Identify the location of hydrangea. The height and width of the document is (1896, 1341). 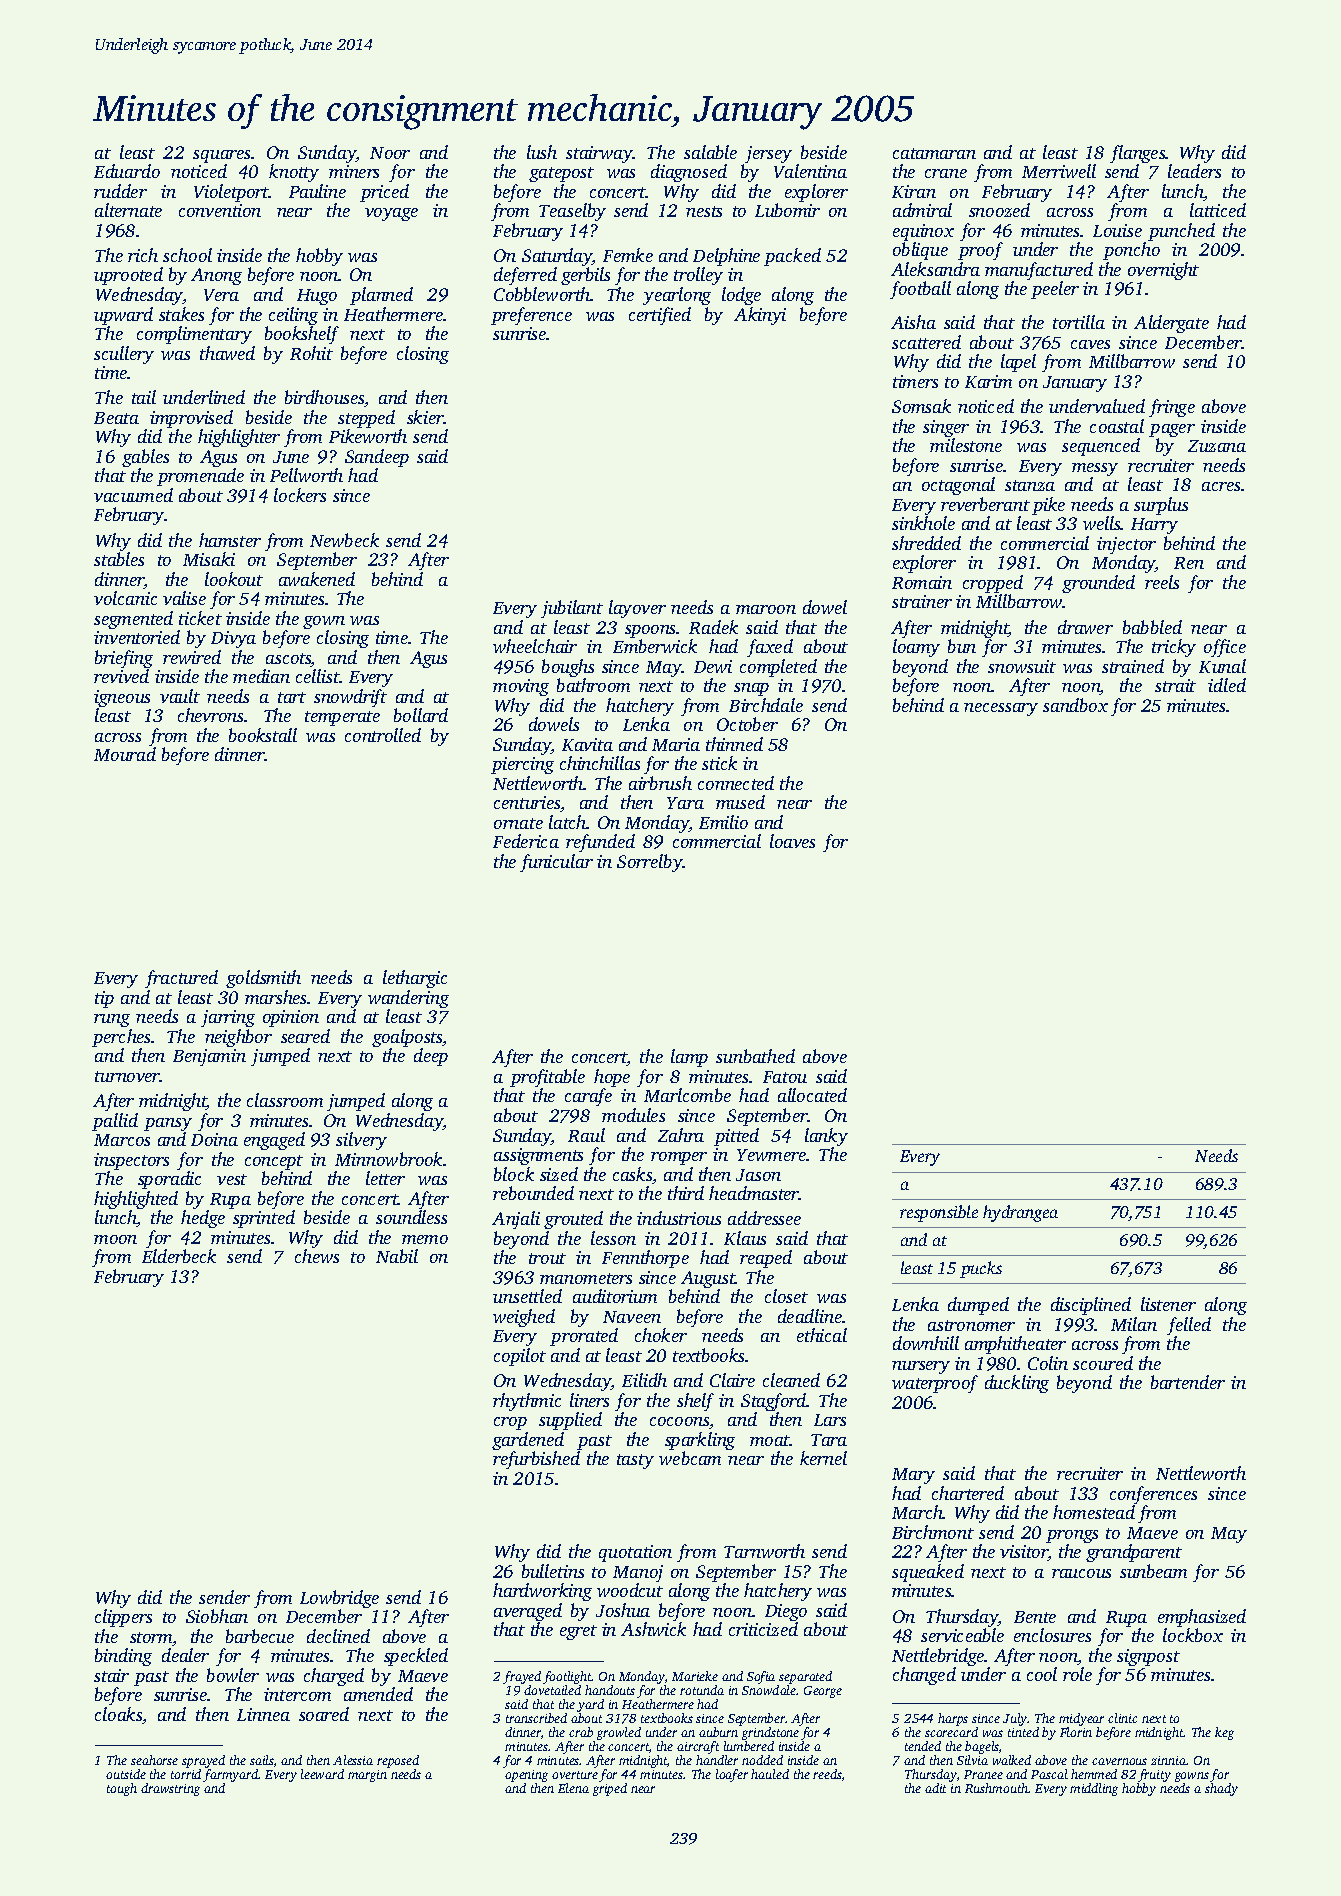
(1020, 1213).
